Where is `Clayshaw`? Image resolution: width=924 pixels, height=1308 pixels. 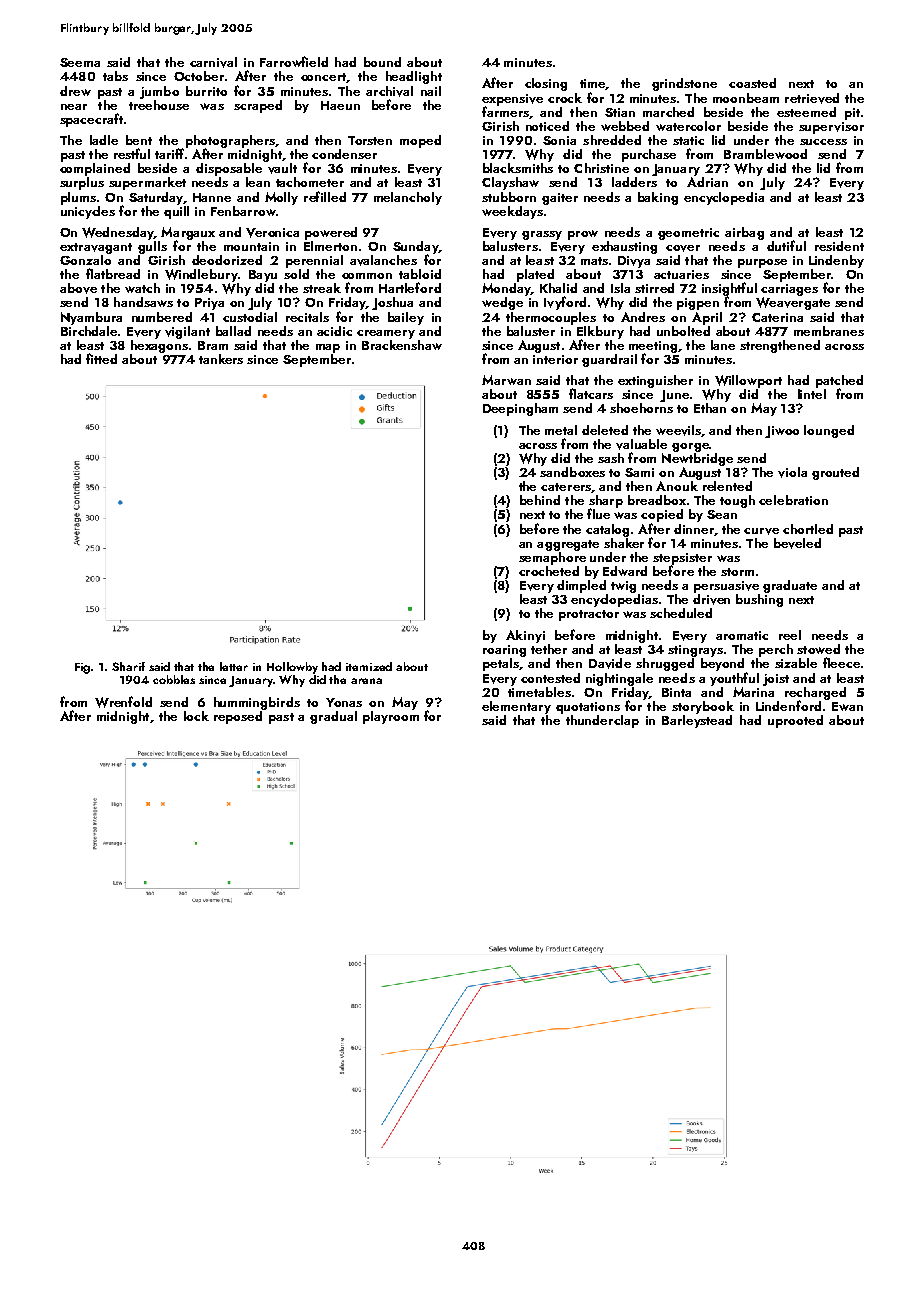
Clayshaw is located at coordinates (510, 183).
